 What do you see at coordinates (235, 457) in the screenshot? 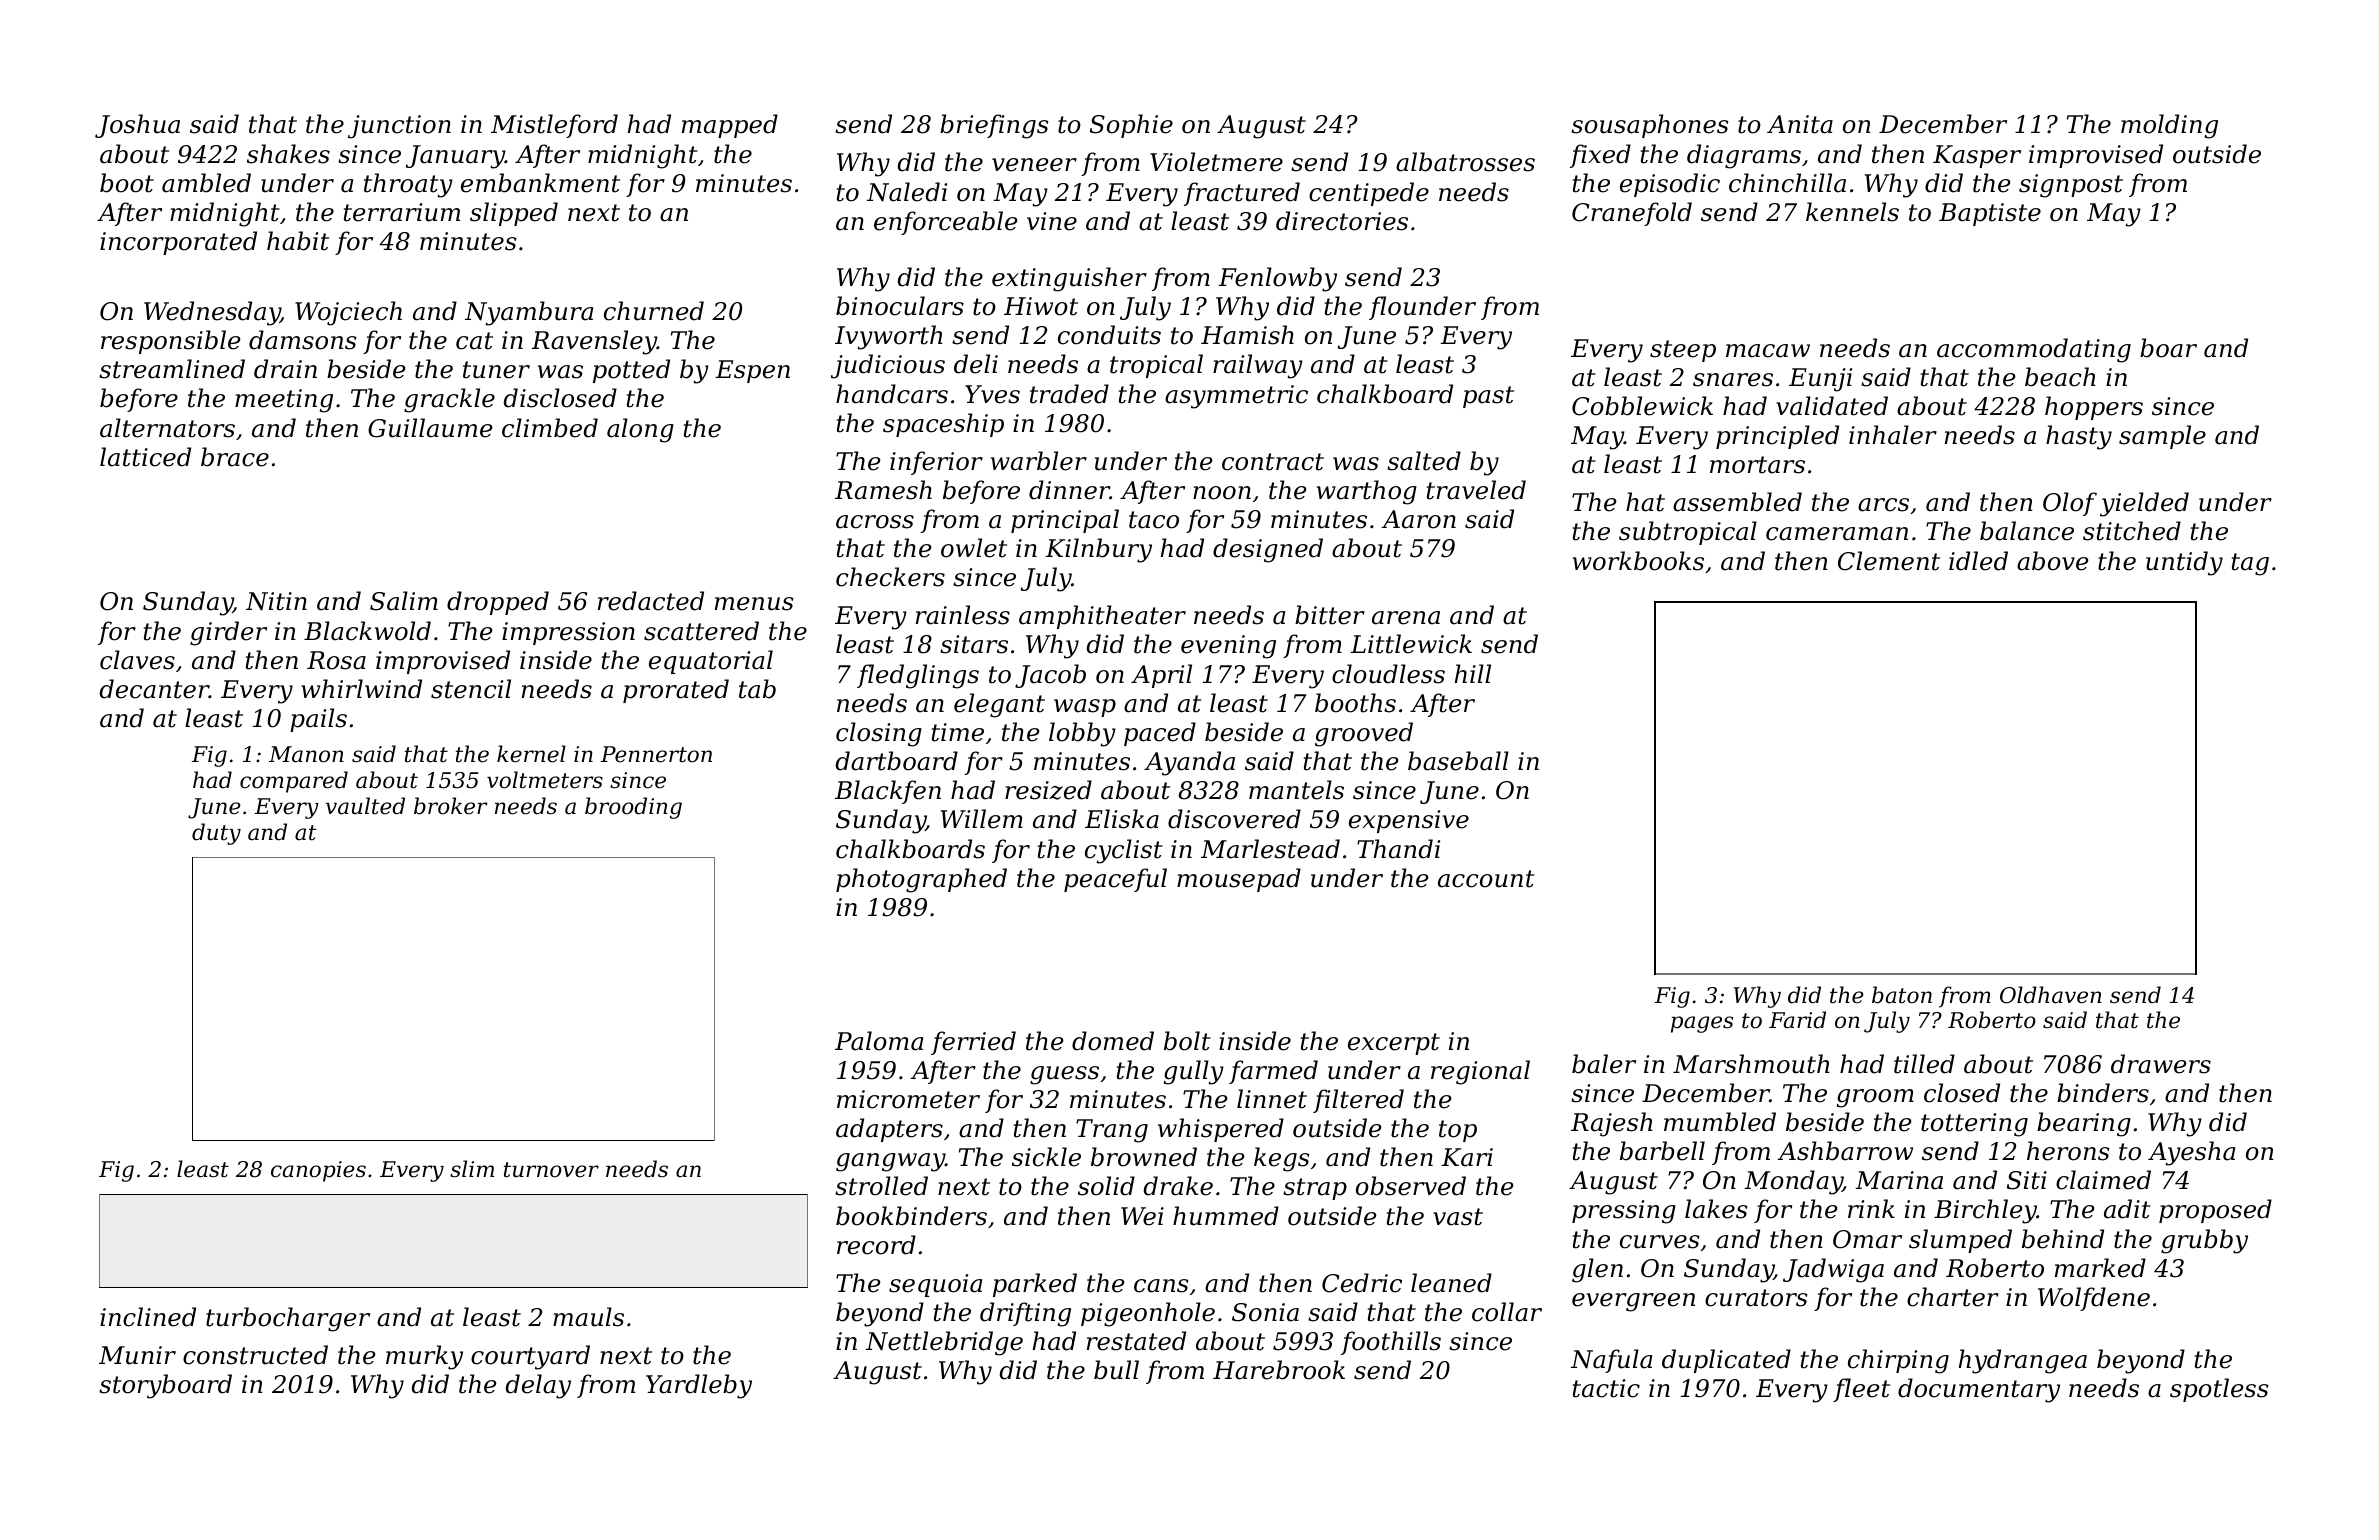
I see `brace` at bounding box center [235, 457].
